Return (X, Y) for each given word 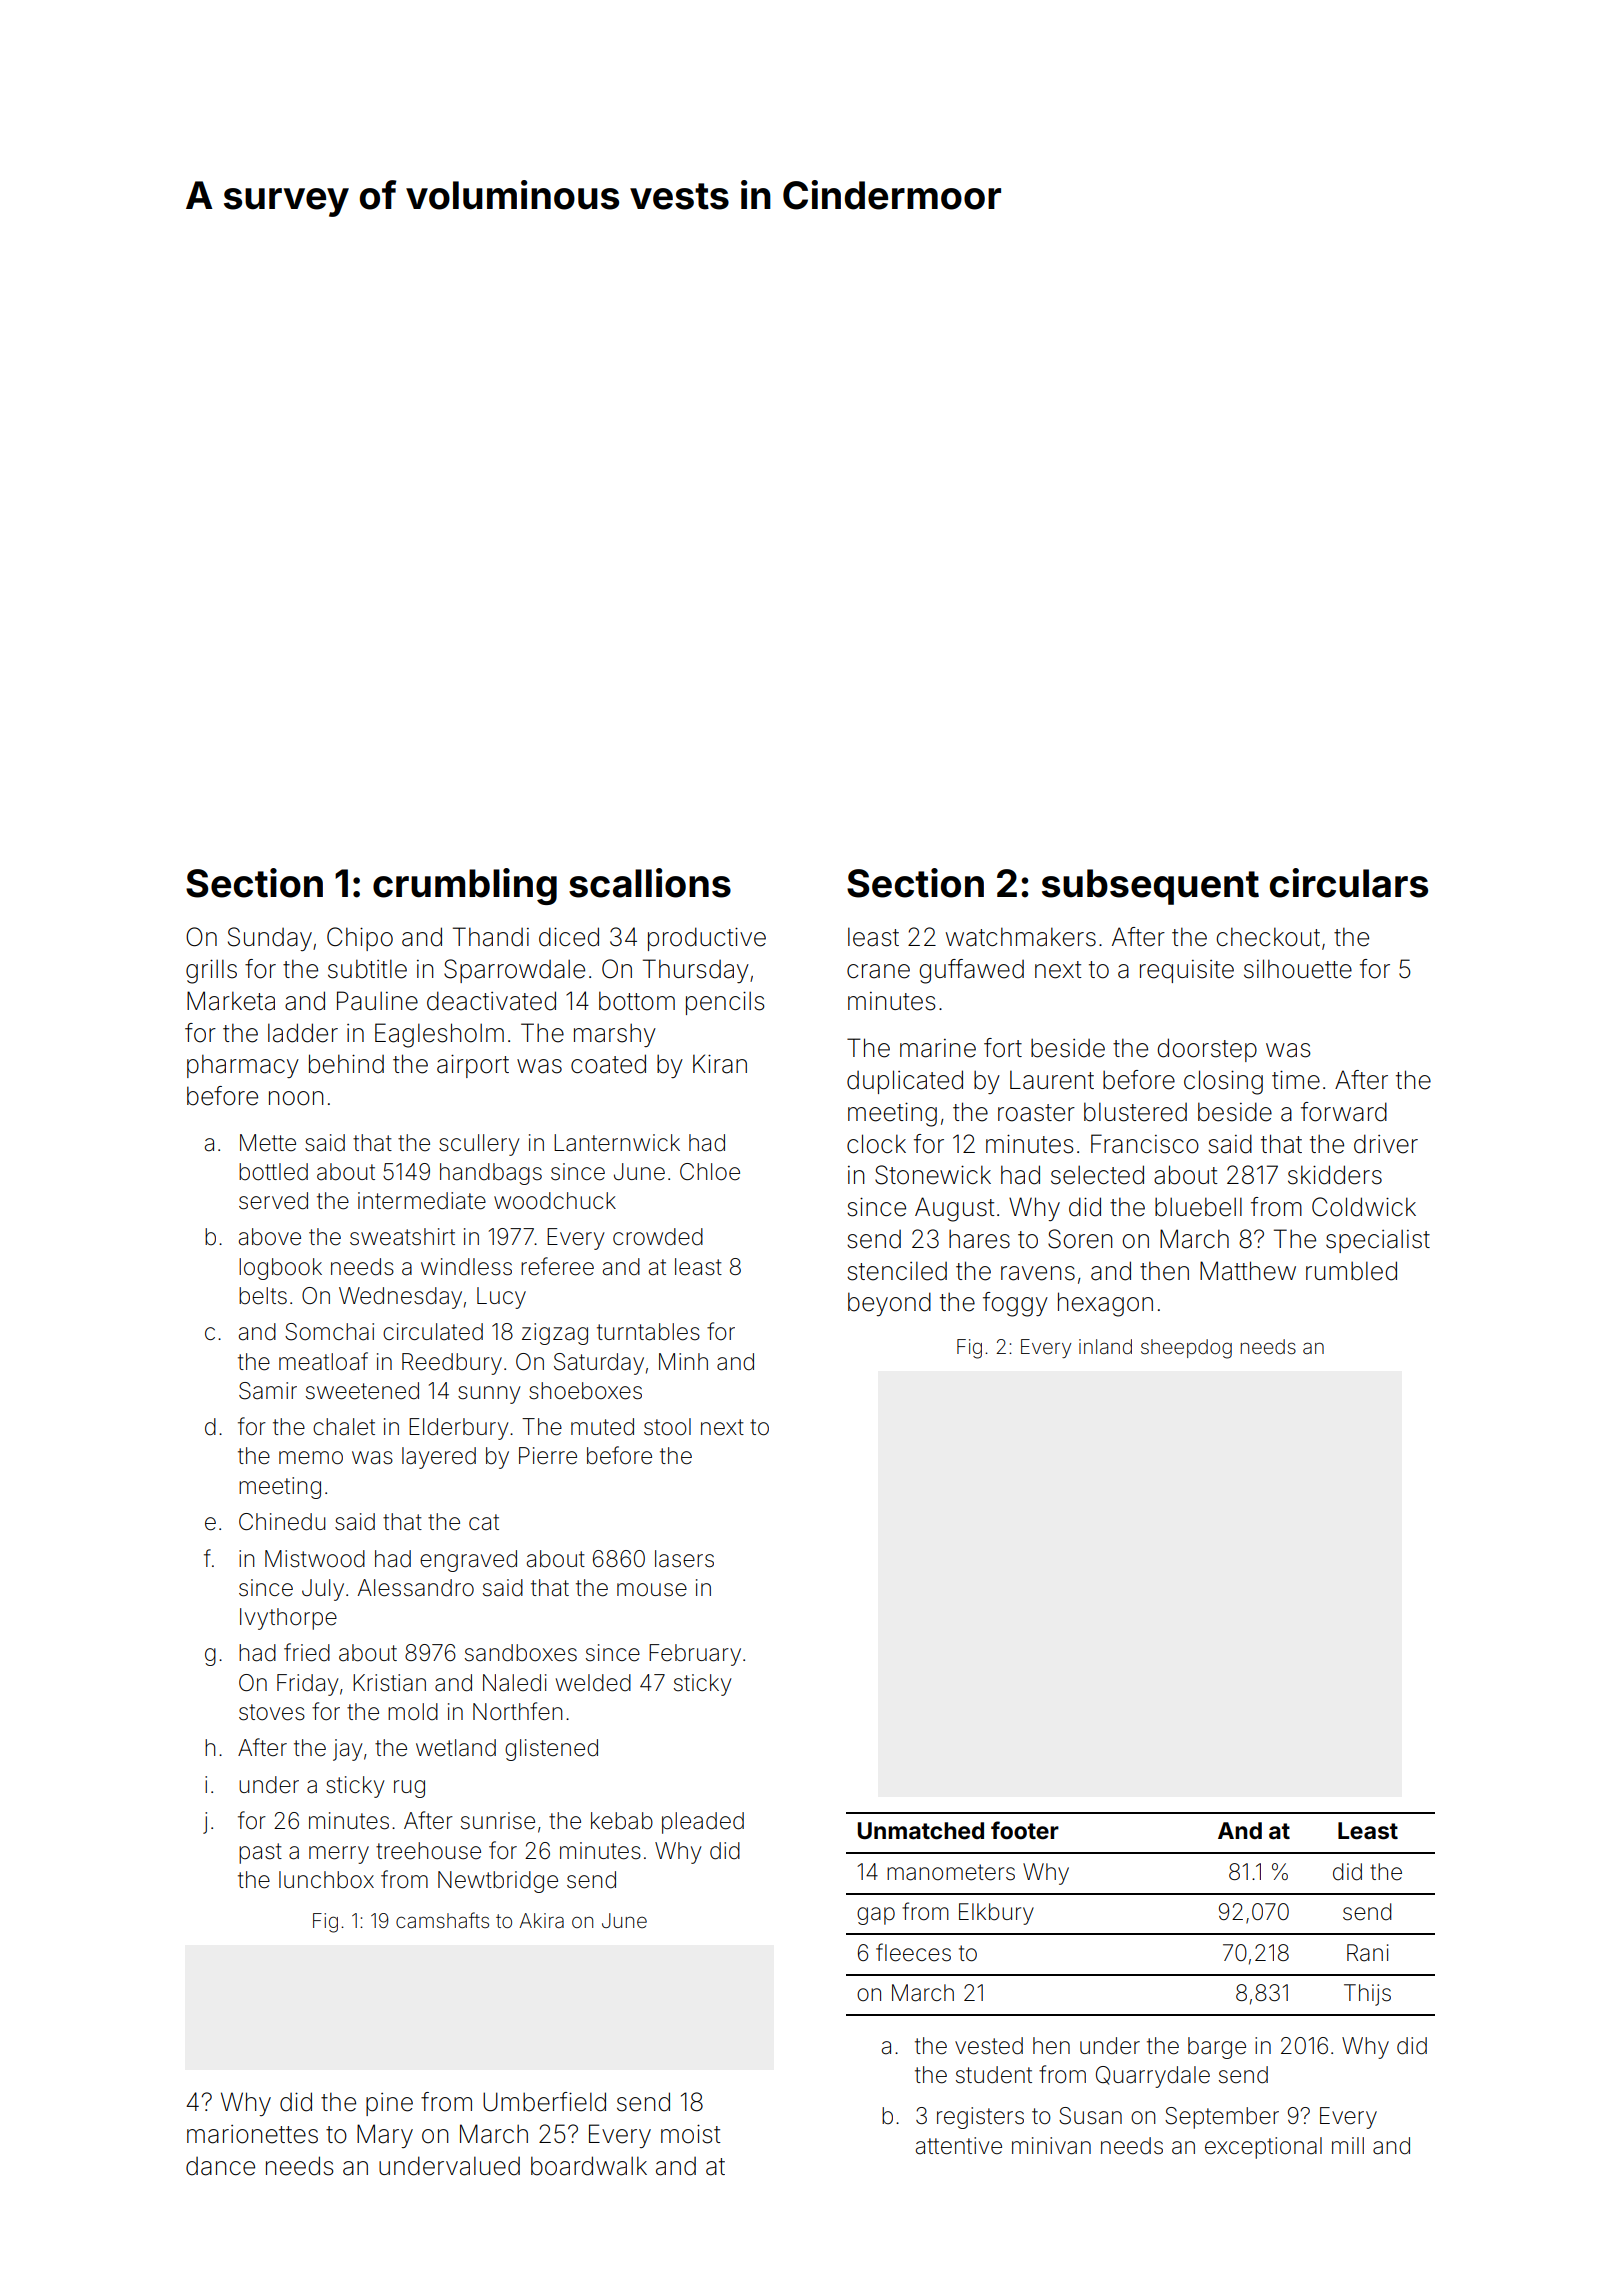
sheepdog (1186, 1349)
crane (878, 971)
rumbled (1351, 1271)
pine (389, 2104)
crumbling (465, 886)
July (323, 1590)
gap (876, 1916)
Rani (1368, 1953)
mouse (652, 1590)
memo (311, 1458)
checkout (1268, 937)
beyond (889, 1304)
